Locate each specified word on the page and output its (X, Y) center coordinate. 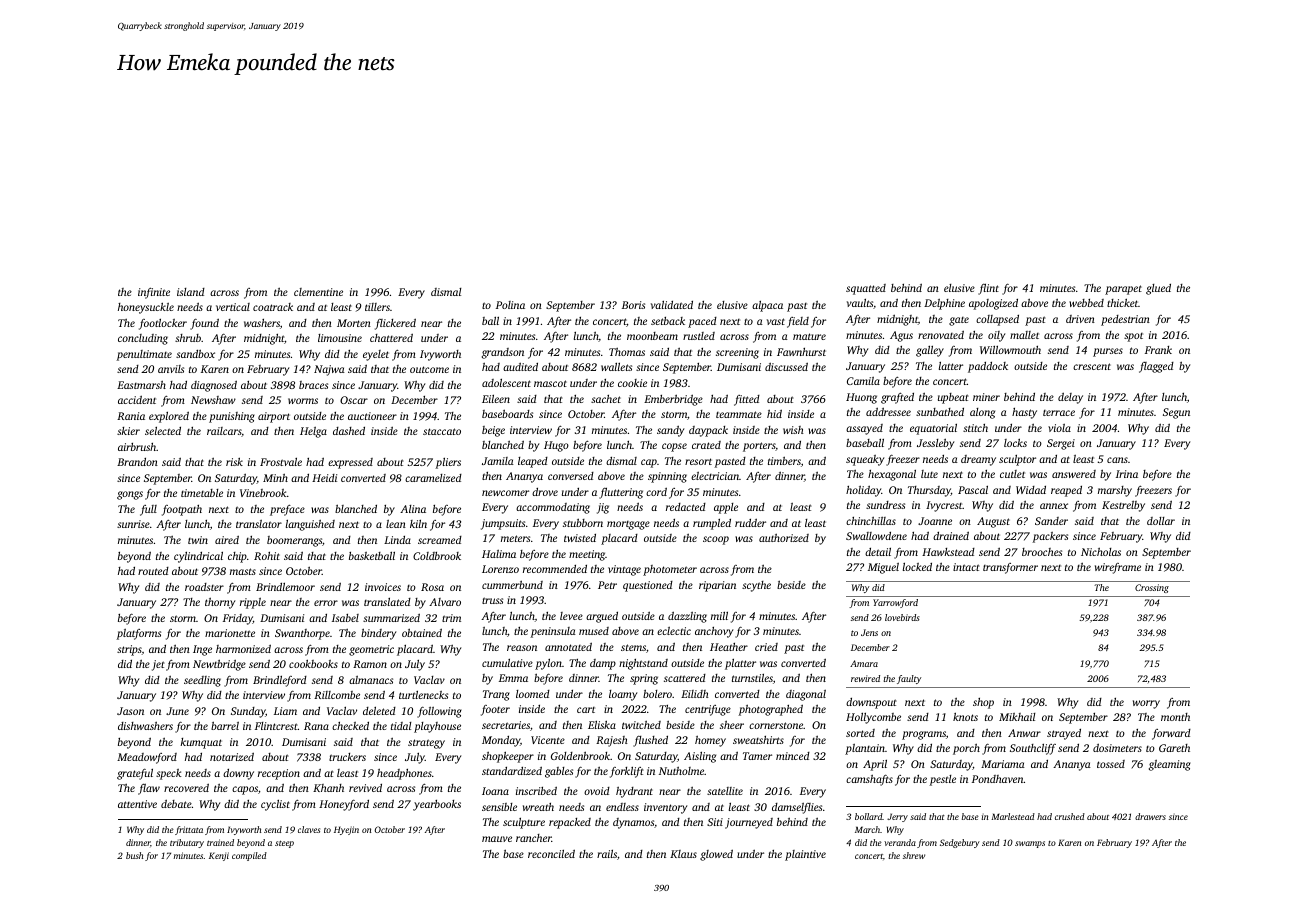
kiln (418, 524)
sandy (670, 431)
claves (309, 829)
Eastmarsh (141, 385)
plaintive (805, 855)
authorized (784, 538)
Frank (1158, 350)
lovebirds (902, 617)
